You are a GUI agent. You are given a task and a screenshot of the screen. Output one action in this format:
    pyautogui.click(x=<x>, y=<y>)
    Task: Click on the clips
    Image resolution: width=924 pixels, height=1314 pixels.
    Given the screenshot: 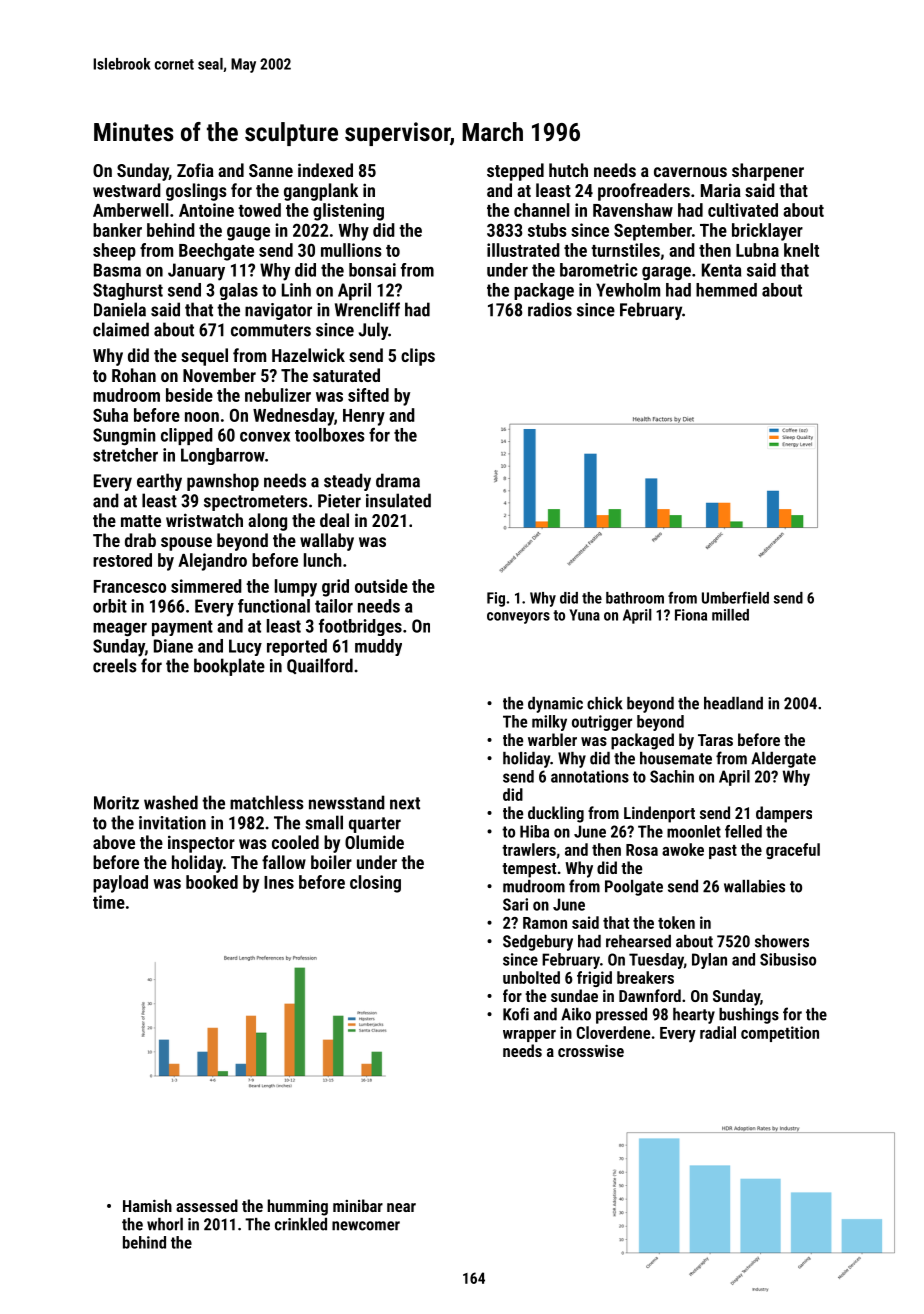 What is the action you would take?
    pyautogui.click(x=418, y=357)
